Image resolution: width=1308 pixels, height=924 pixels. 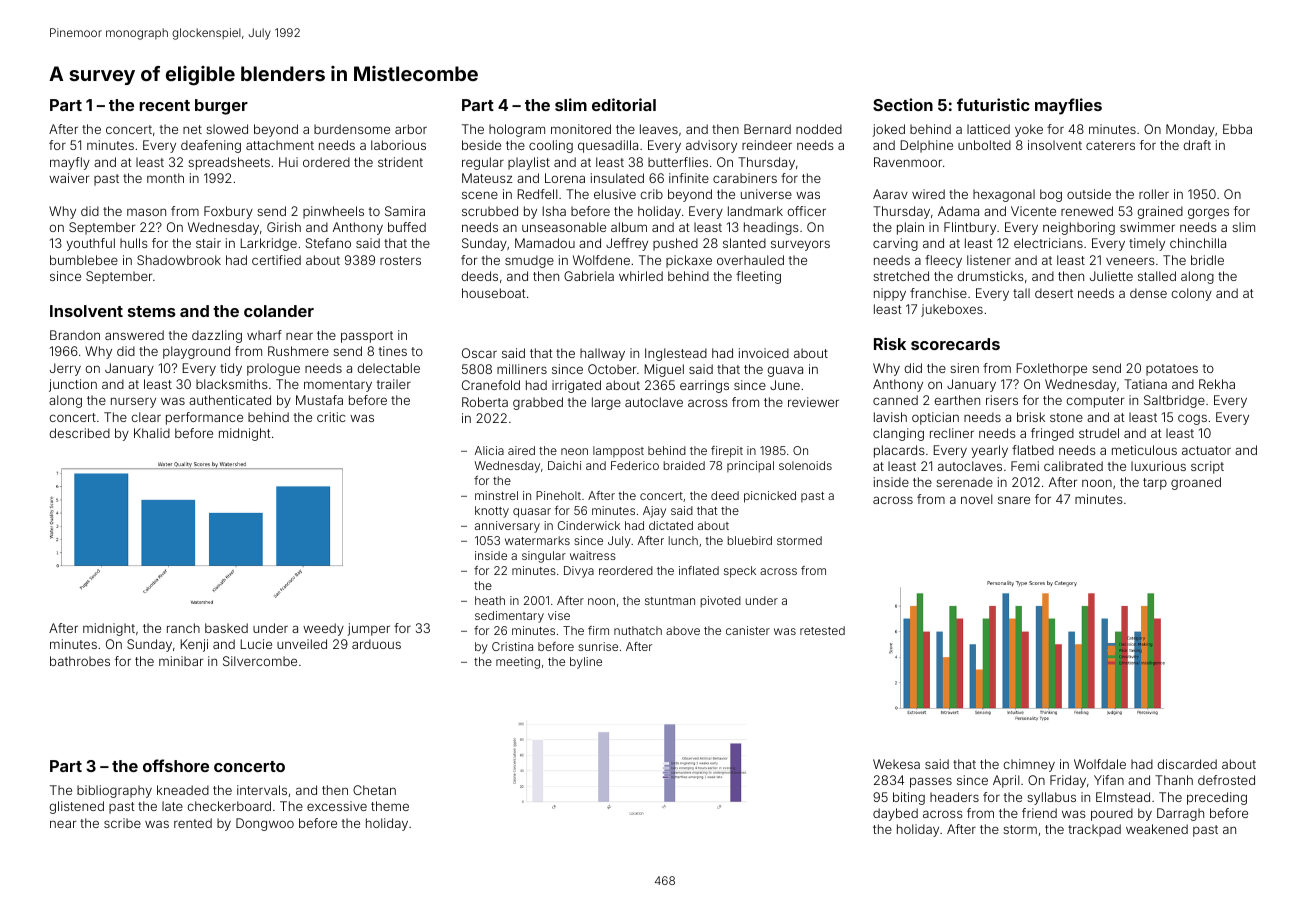 I want to click on cogs, so click(x=1192, y=419).
